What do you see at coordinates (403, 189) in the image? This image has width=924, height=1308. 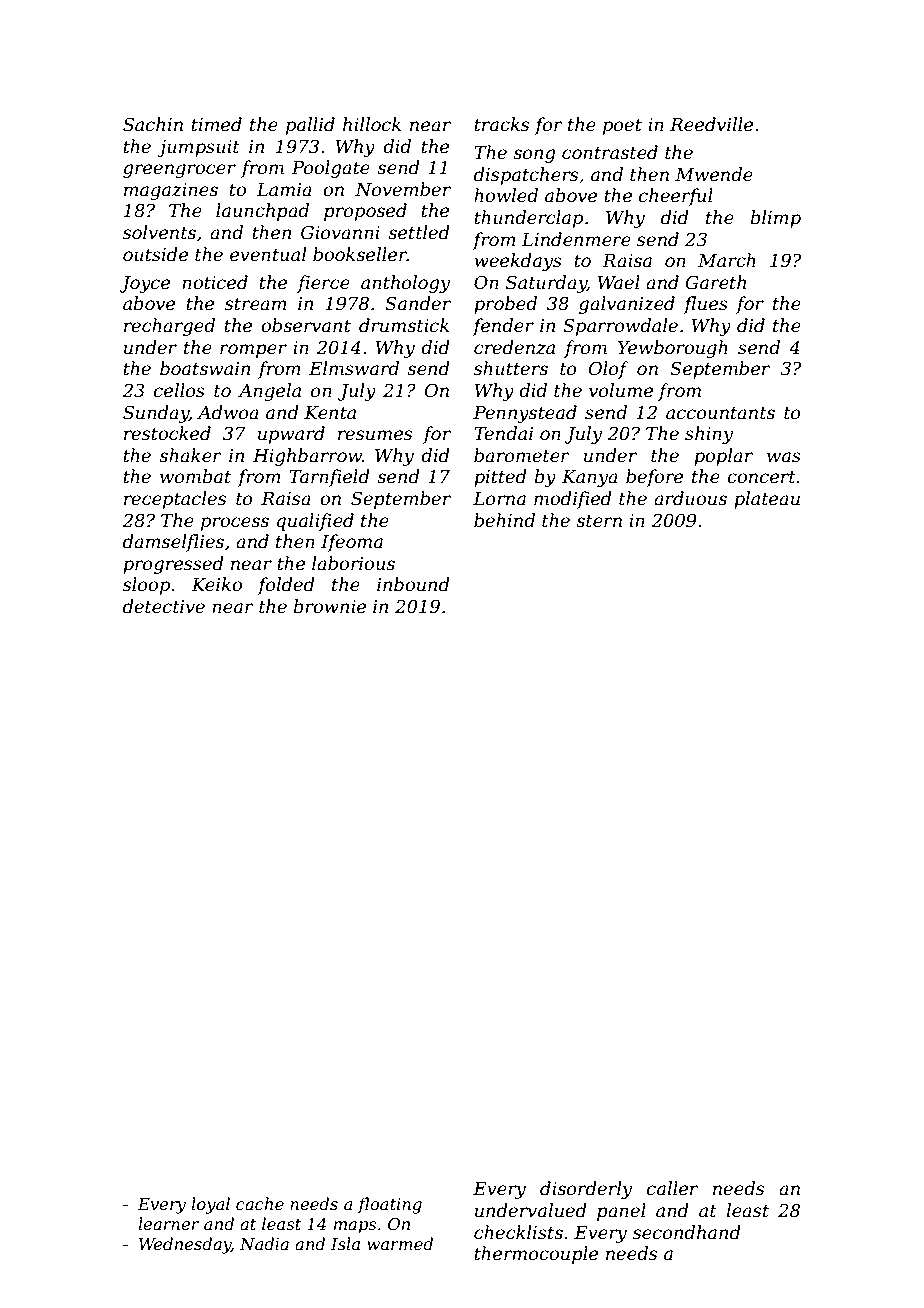 I see `November` at bounding box center [403, 189].
